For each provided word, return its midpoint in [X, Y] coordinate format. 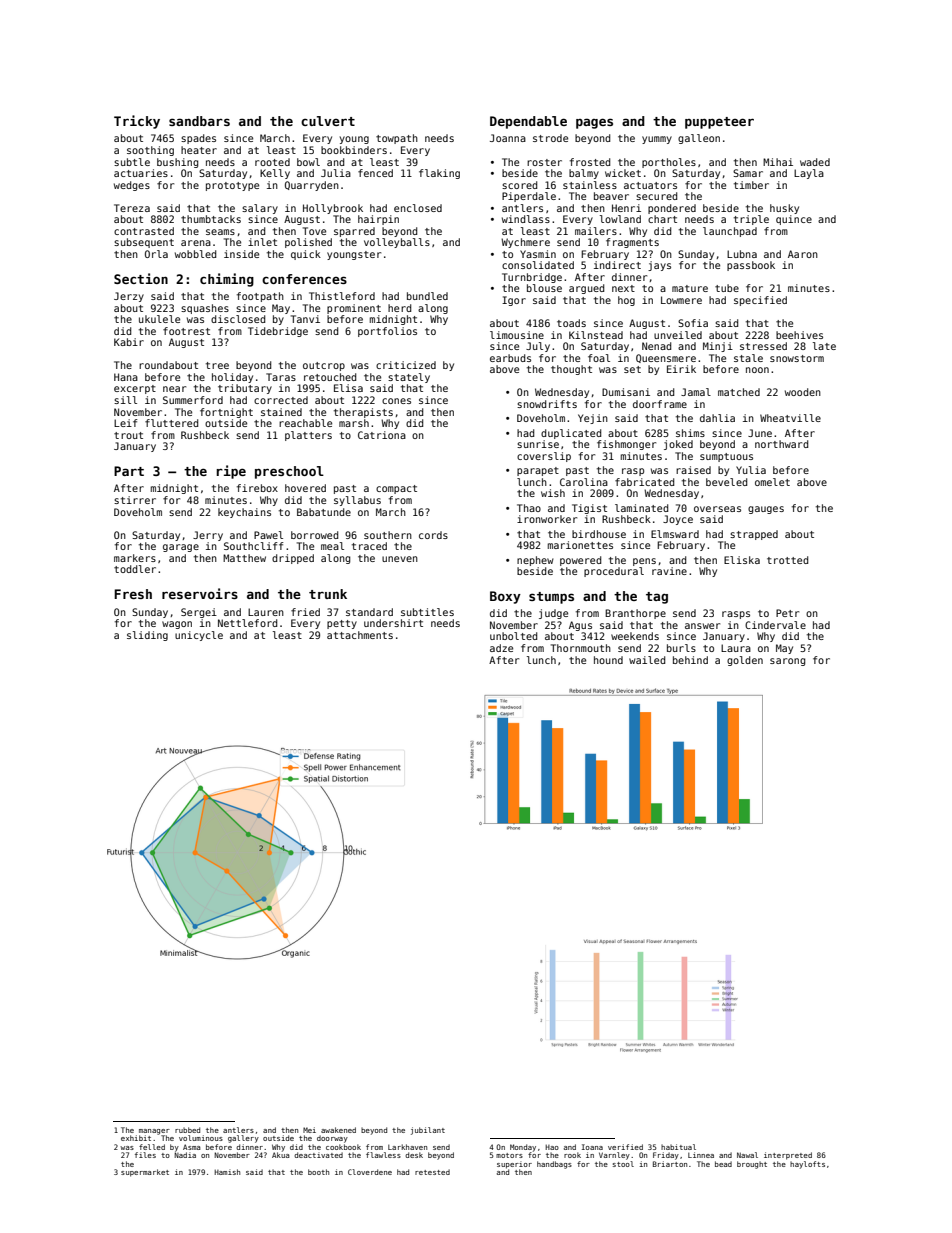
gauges [766, 510]
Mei [309, 1130]
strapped [754, 535]
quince [794, 220]
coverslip [544, 457]
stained [281, 412]
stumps [551, 598]
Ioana [592, 1147]
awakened [338, 1130]
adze [501, 648]
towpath [397, 139]
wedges [132, 186]
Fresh [133, 594]
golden [745, 661]
